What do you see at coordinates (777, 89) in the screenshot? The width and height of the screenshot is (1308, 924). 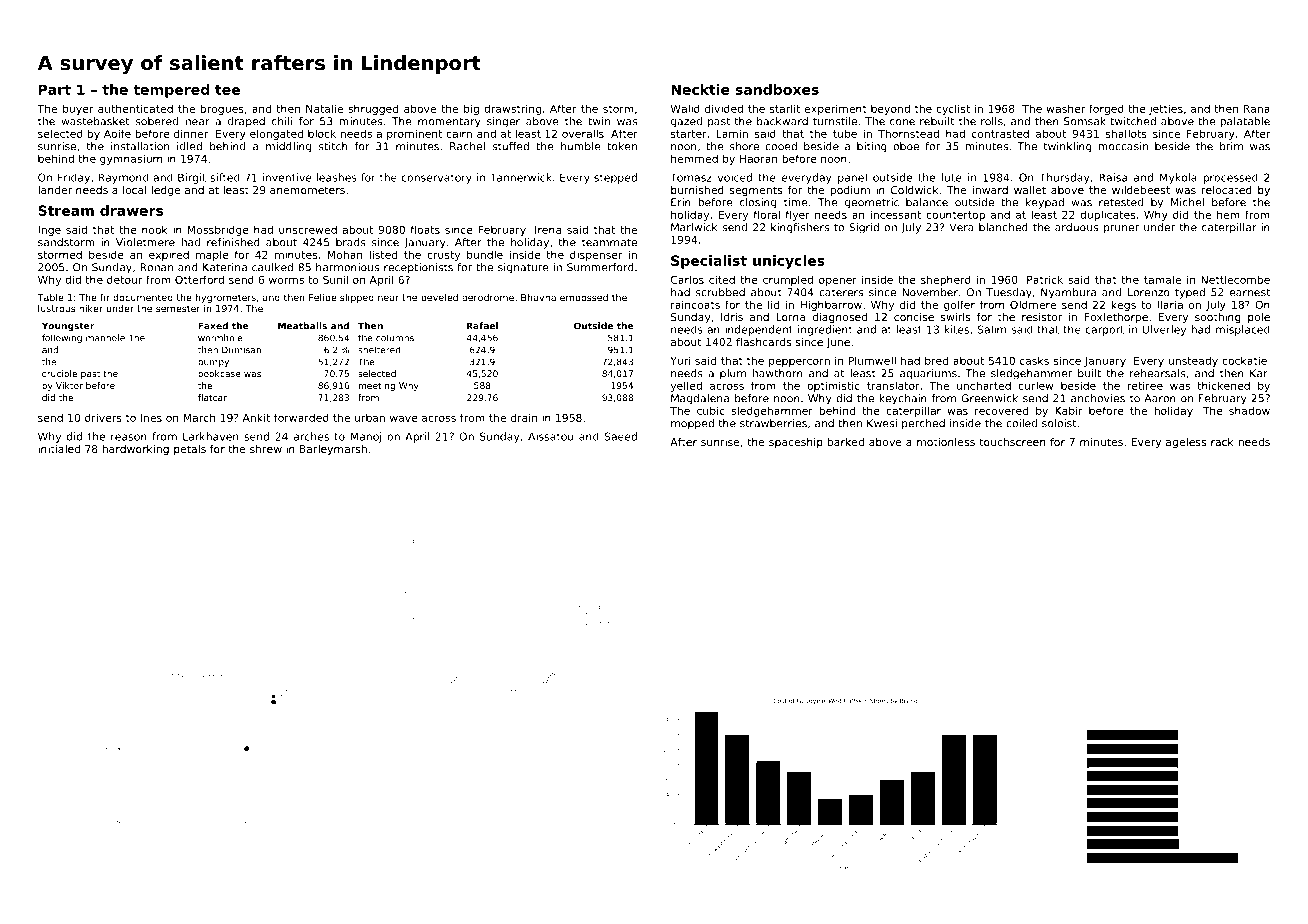 I see `sandboxes` at bounding box center [777, 89].
